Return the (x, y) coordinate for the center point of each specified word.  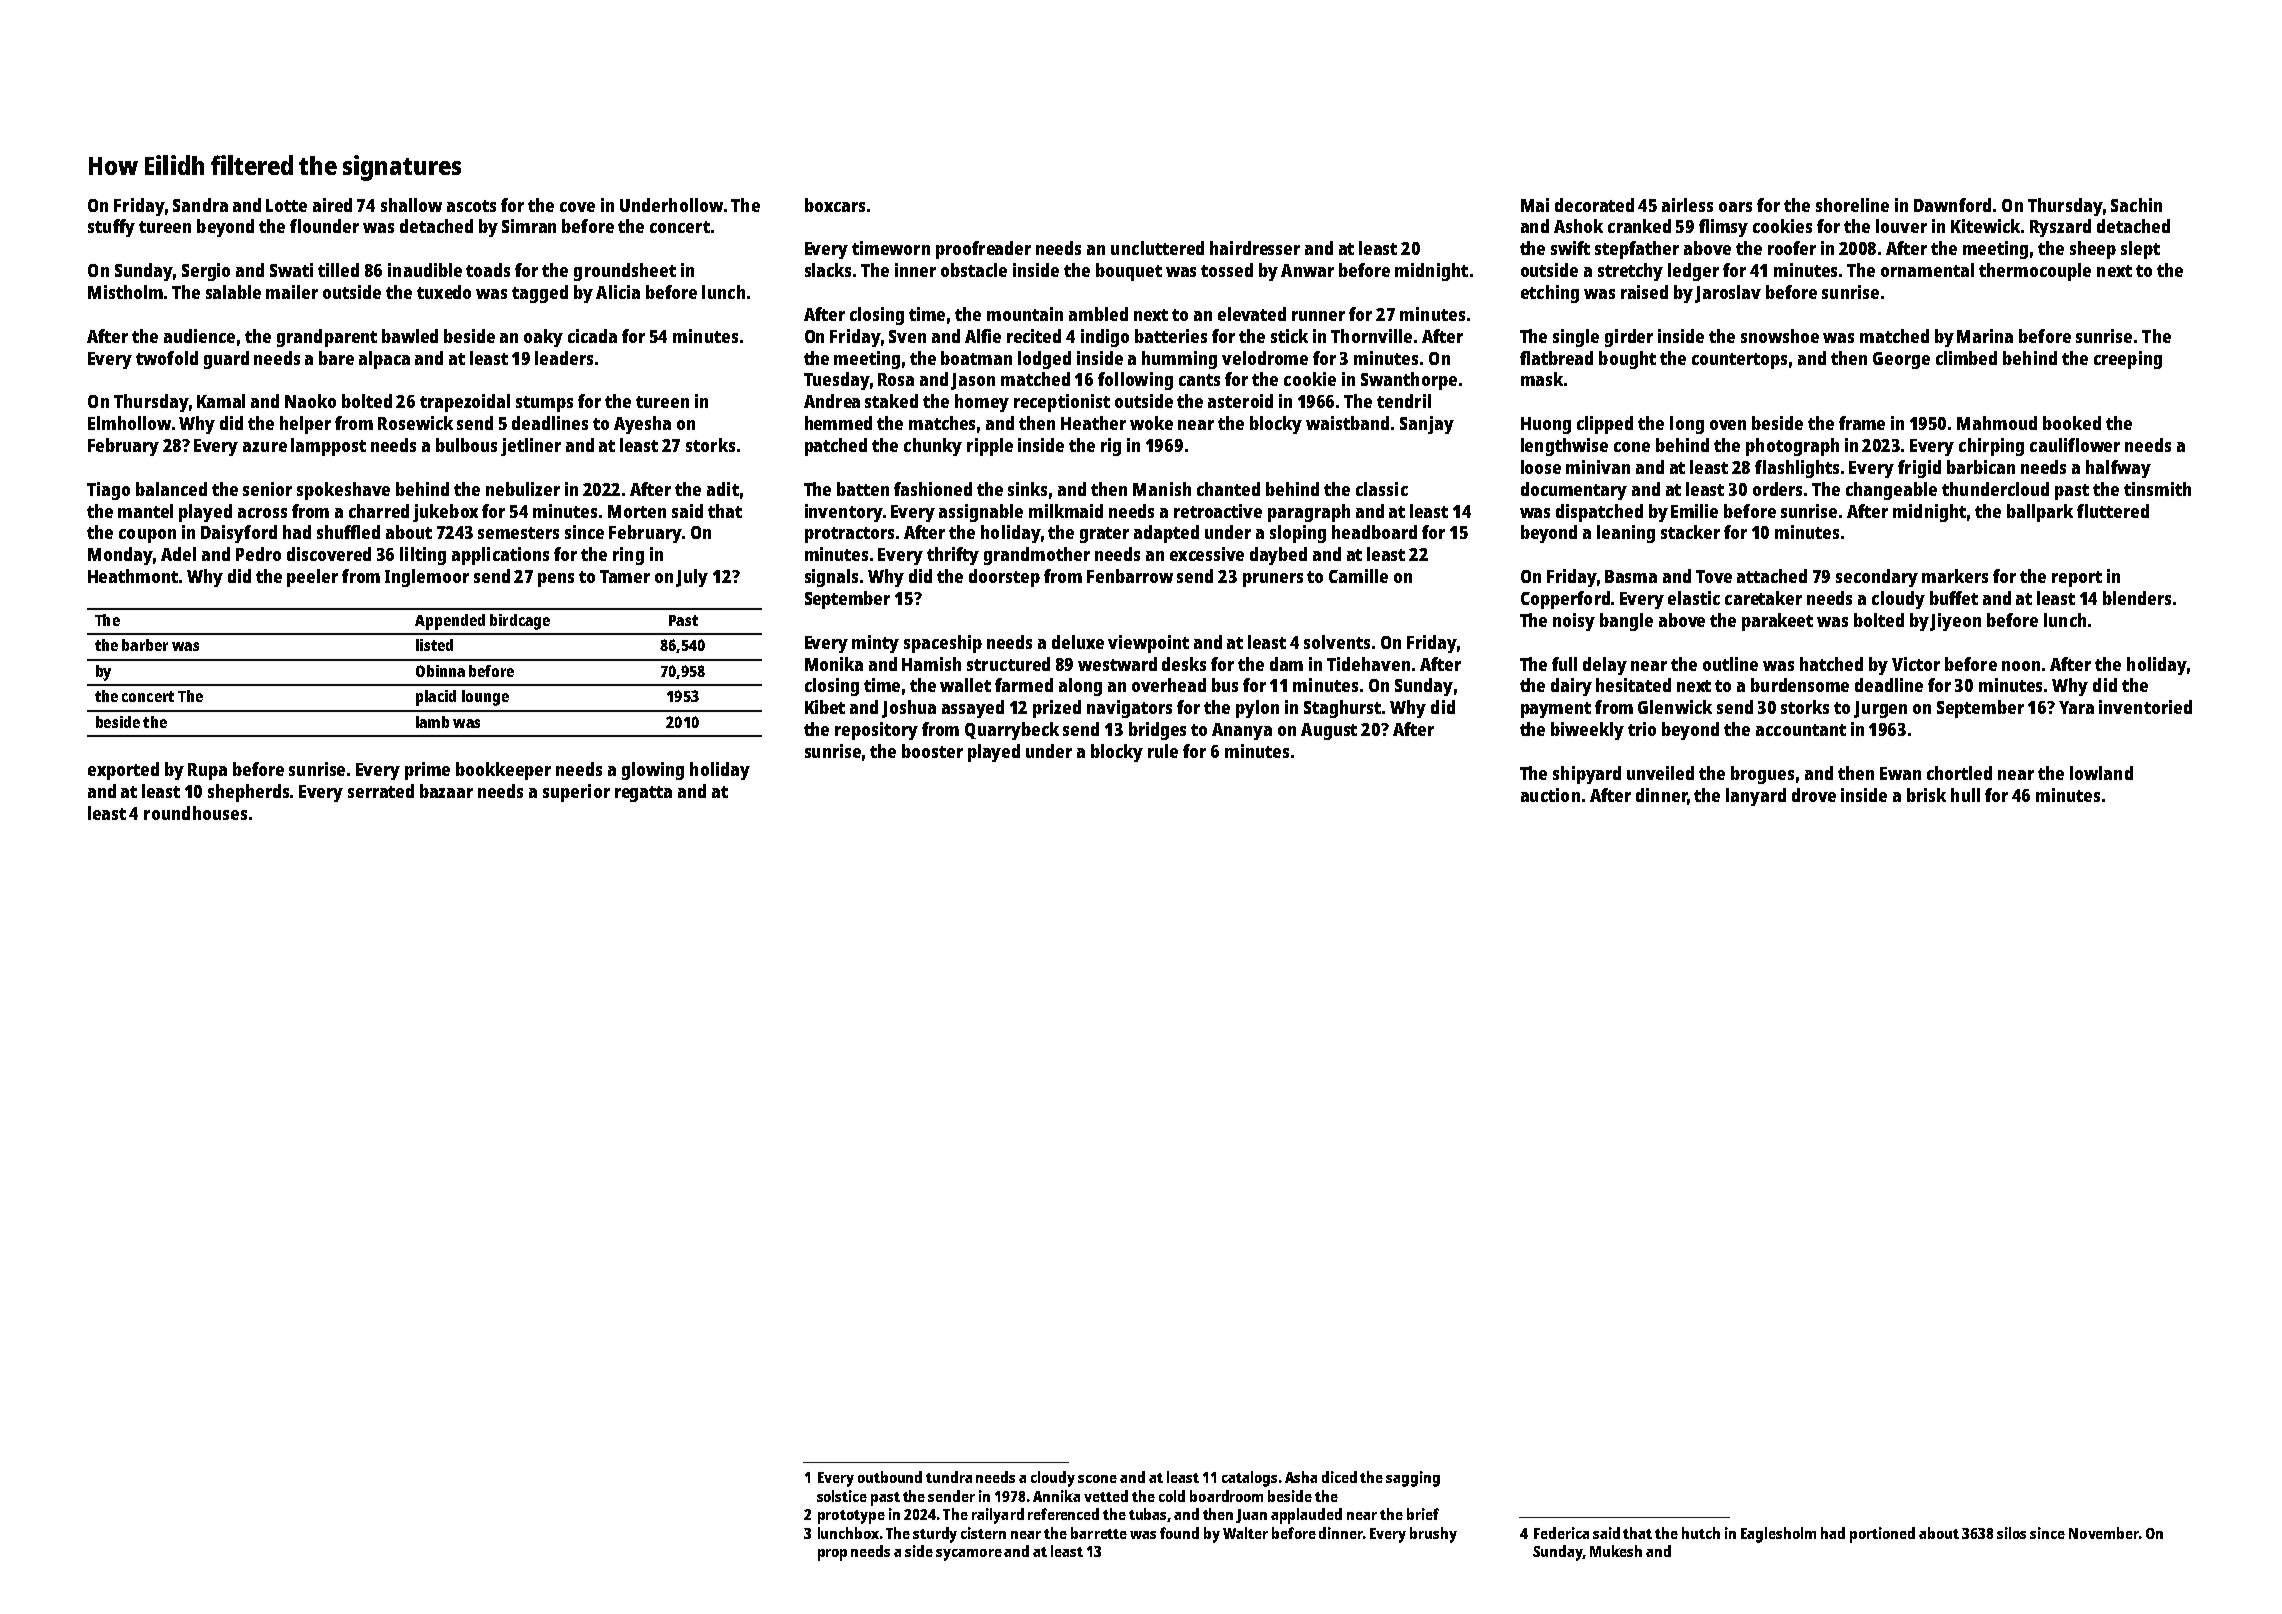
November (2104, 1533)
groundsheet (625, 272)
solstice (842, 1496)
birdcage (520, 622)
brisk (1926, 795)
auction (1550, 795)
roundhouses (195, 813)
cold (1172, 1496)
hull (1965, 795)
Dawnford (1952, 205)
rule (1163, 751)
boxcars (835, 205)
